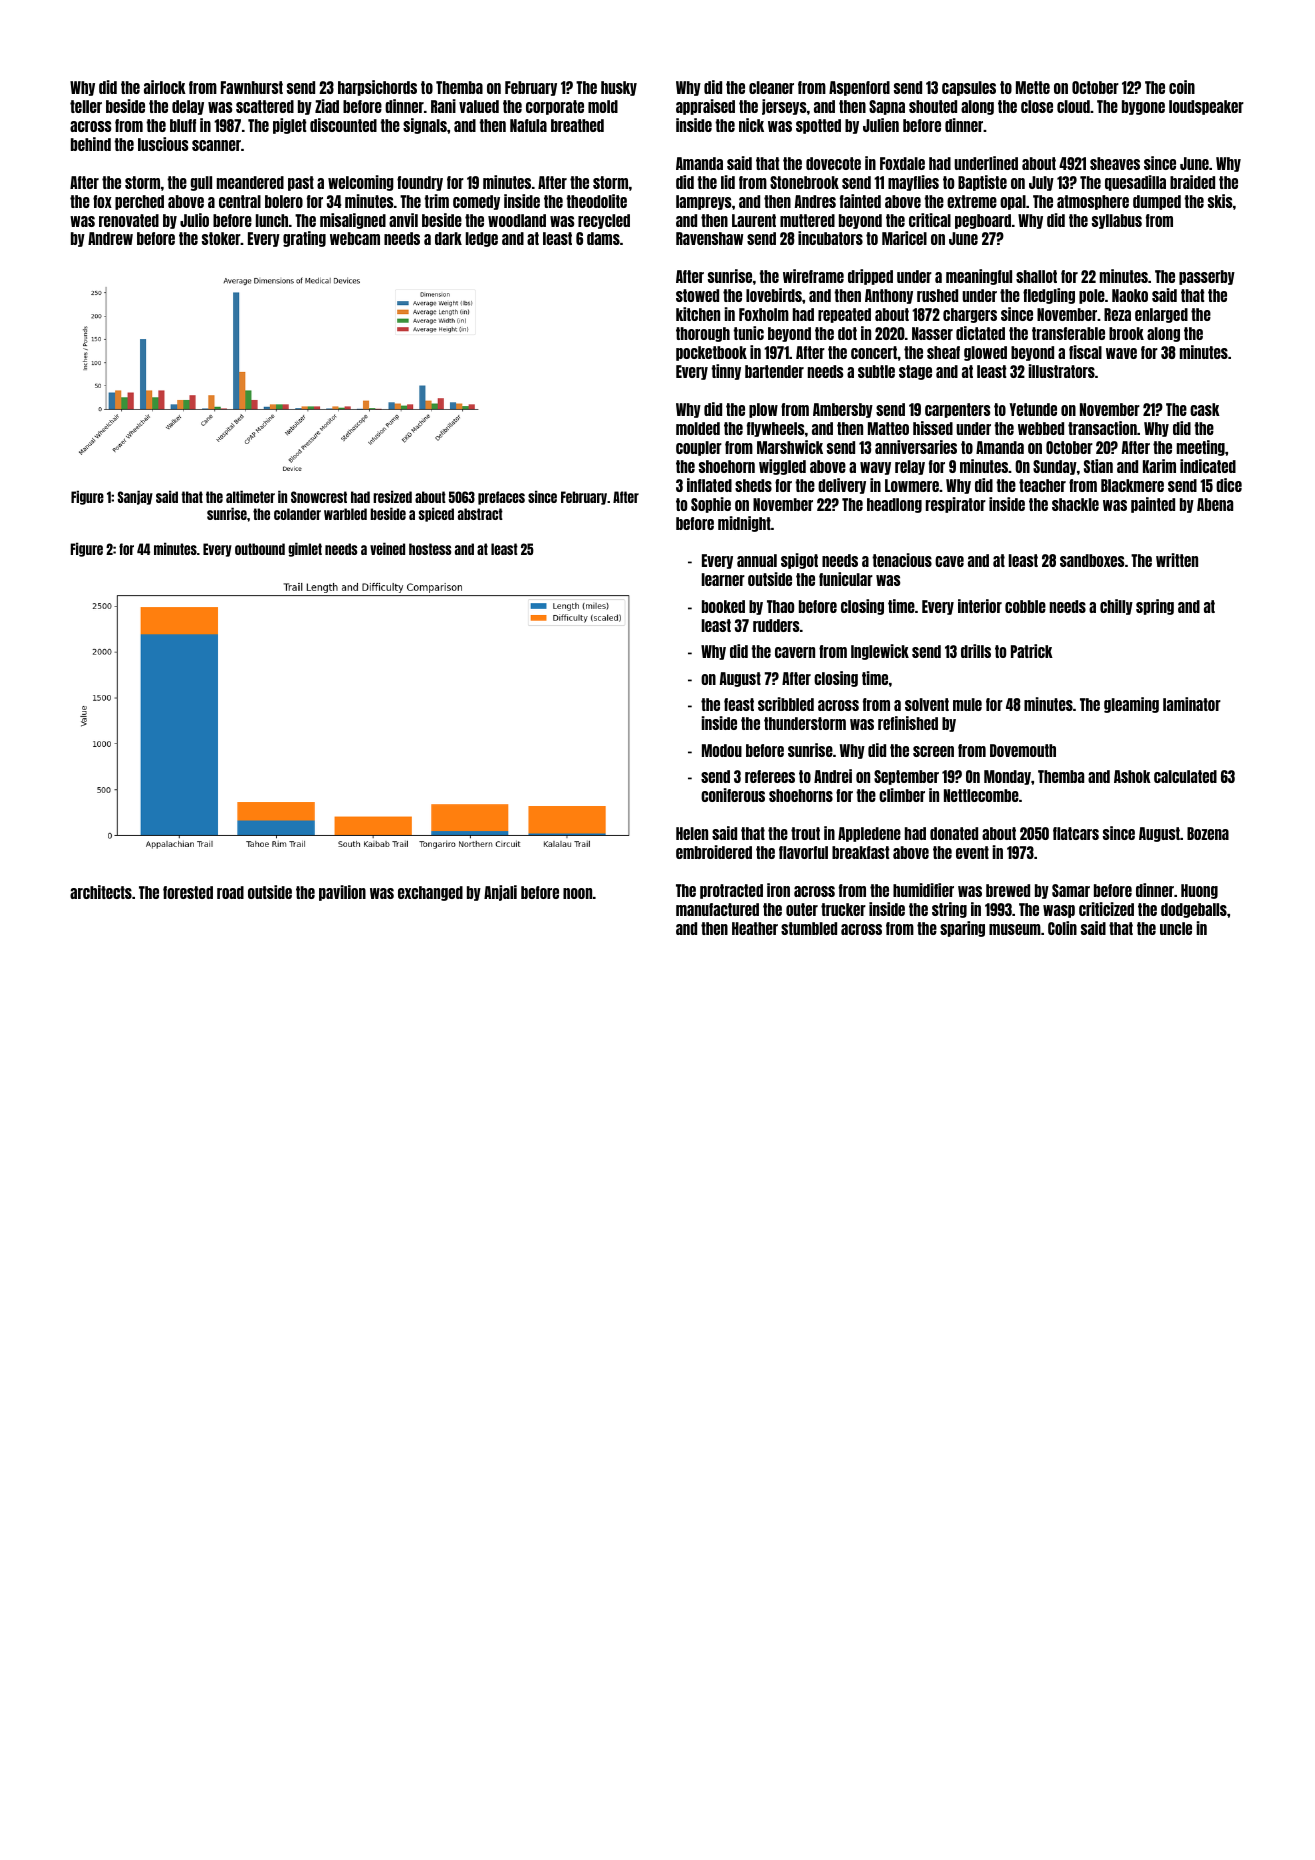 This image has height=1860, width=1315. I want to click on painted, so click(1153, 505).
